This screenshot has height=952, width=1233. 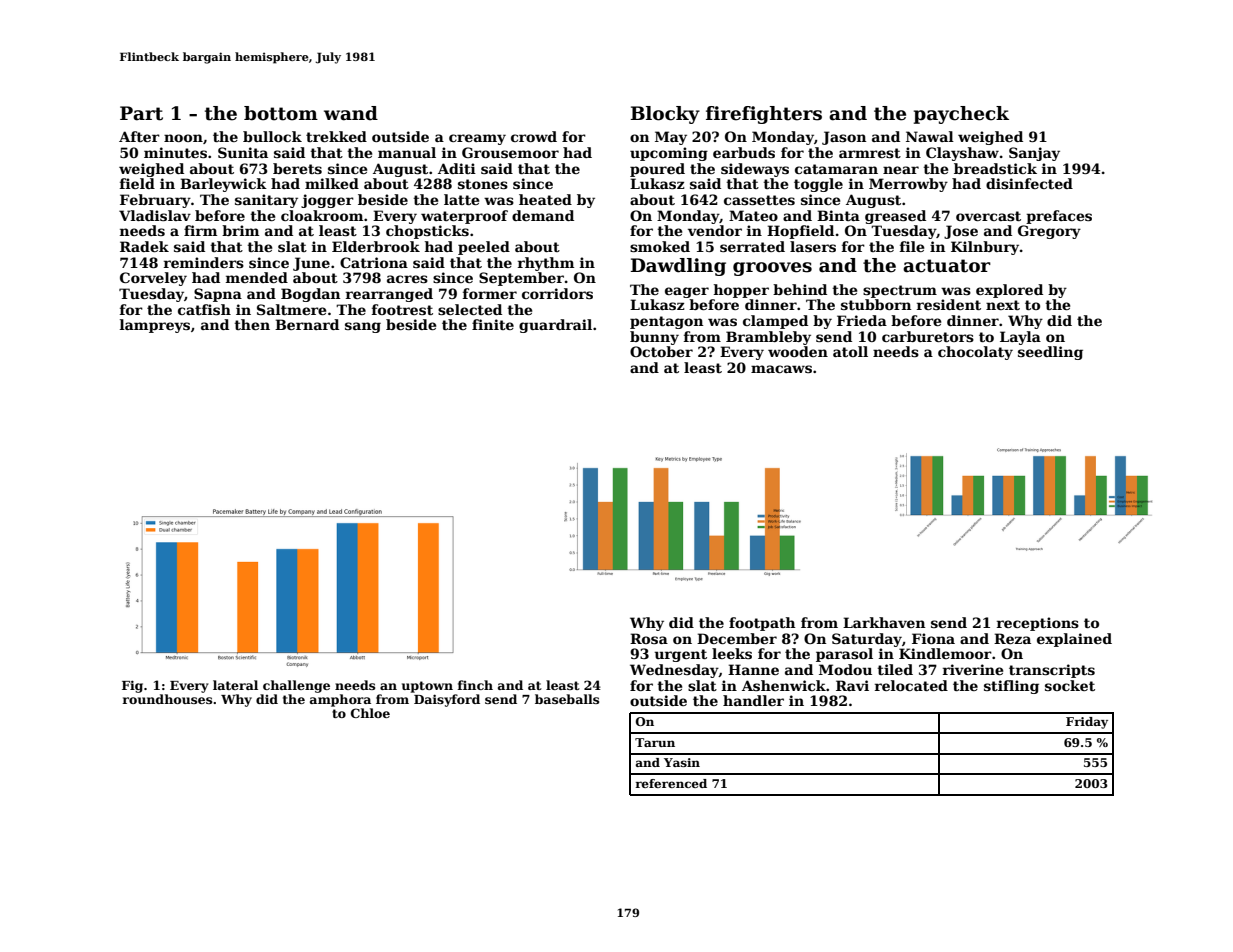 What do you see at coordinates (1029, 183) in the screenshot?
I see `disinfected` at bounding box center [1029, 183].
